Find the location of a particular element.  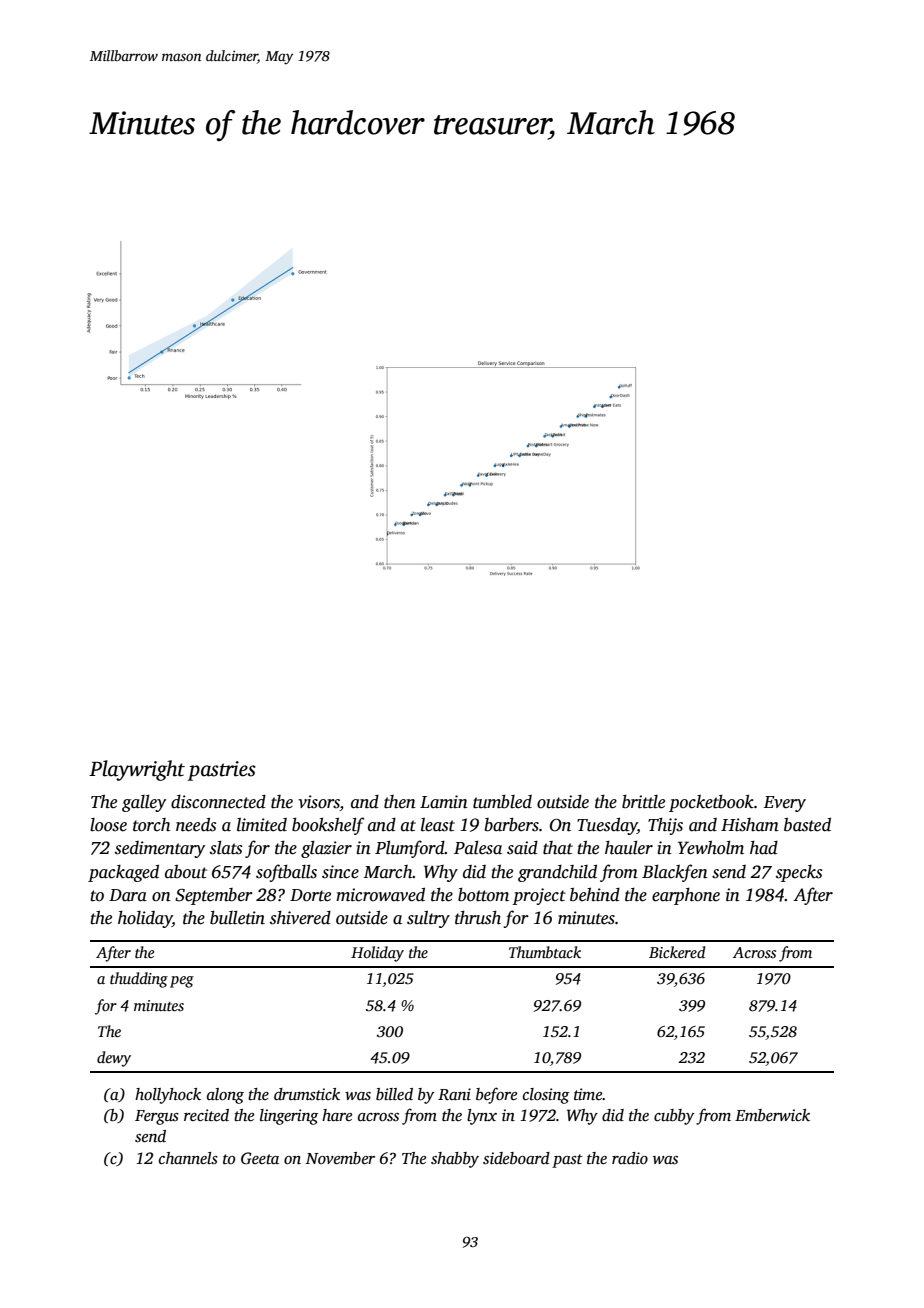

Emberwick is located at coordinates (772, 1115).
